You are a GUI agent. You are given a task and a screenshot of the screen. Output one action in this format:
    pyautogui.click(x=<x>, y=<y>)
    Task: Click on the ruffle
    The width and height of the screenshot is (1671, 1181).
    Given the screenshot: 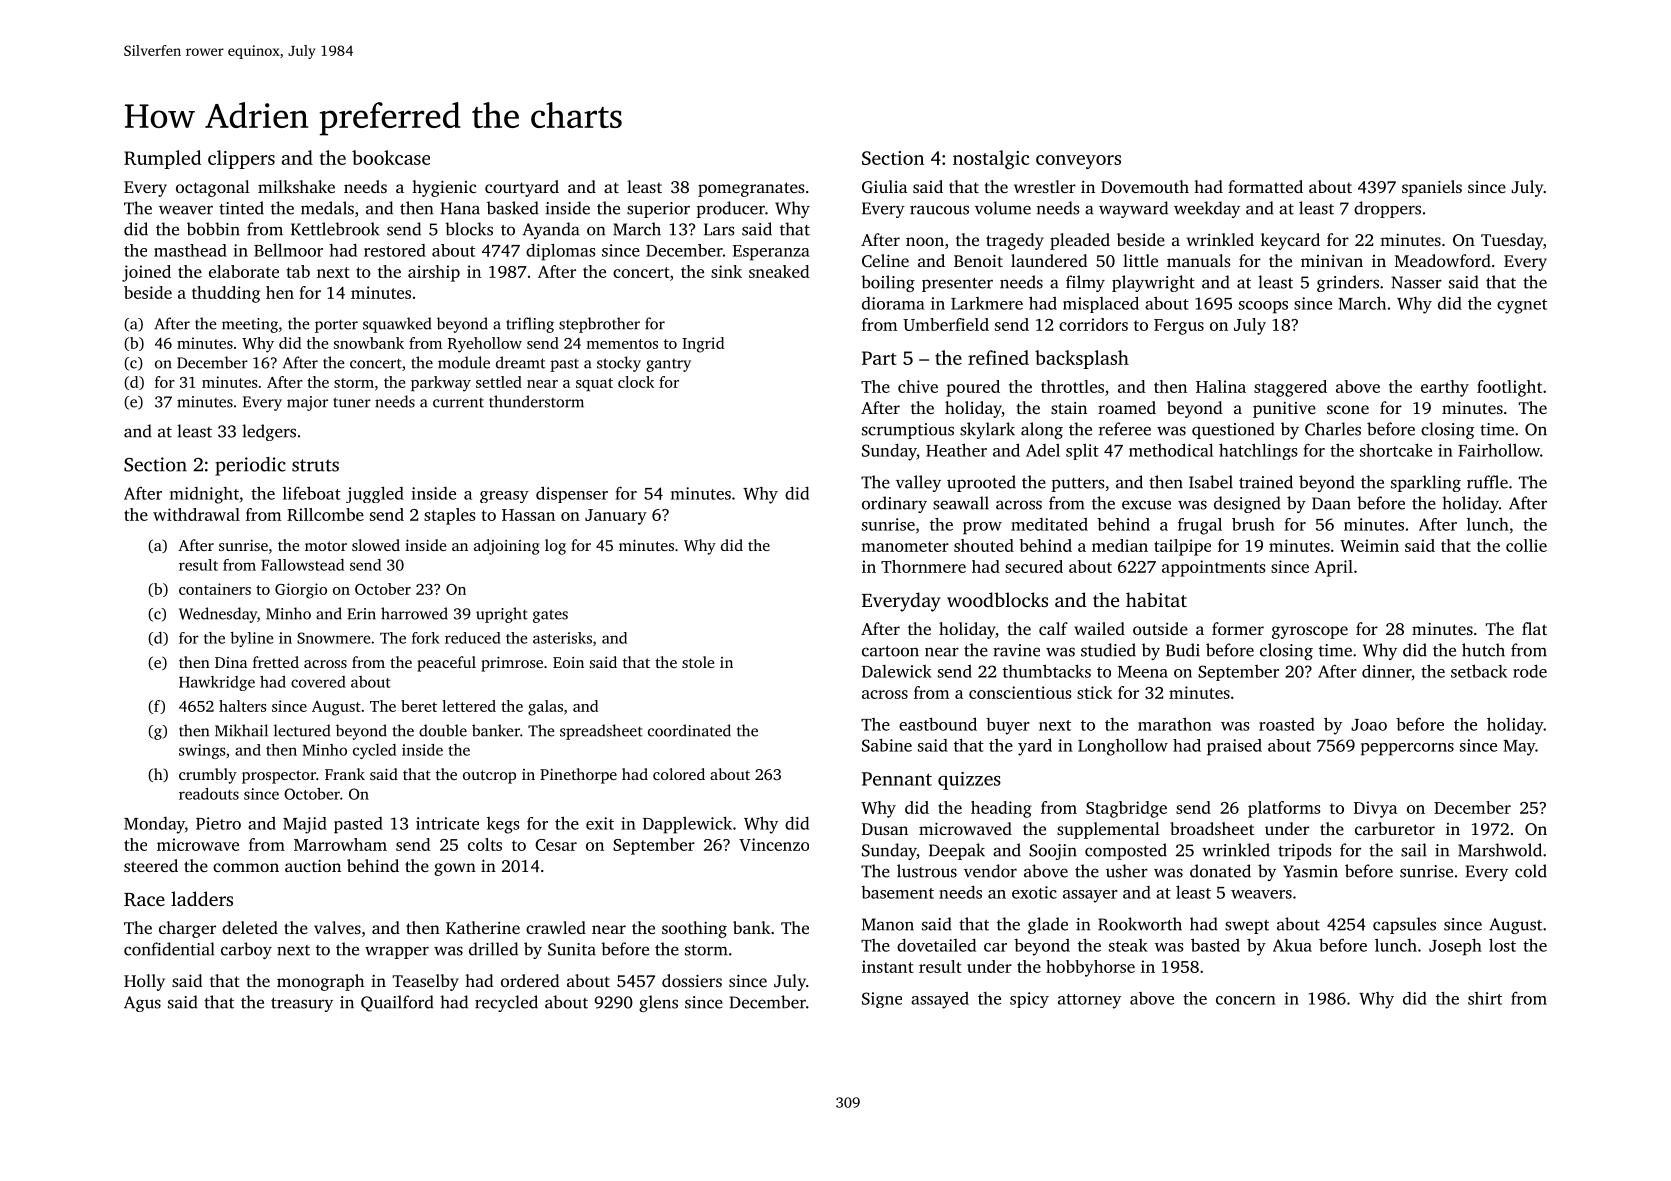 What is the action you would take?
    pyautogui.click(x=1487, y=482)
